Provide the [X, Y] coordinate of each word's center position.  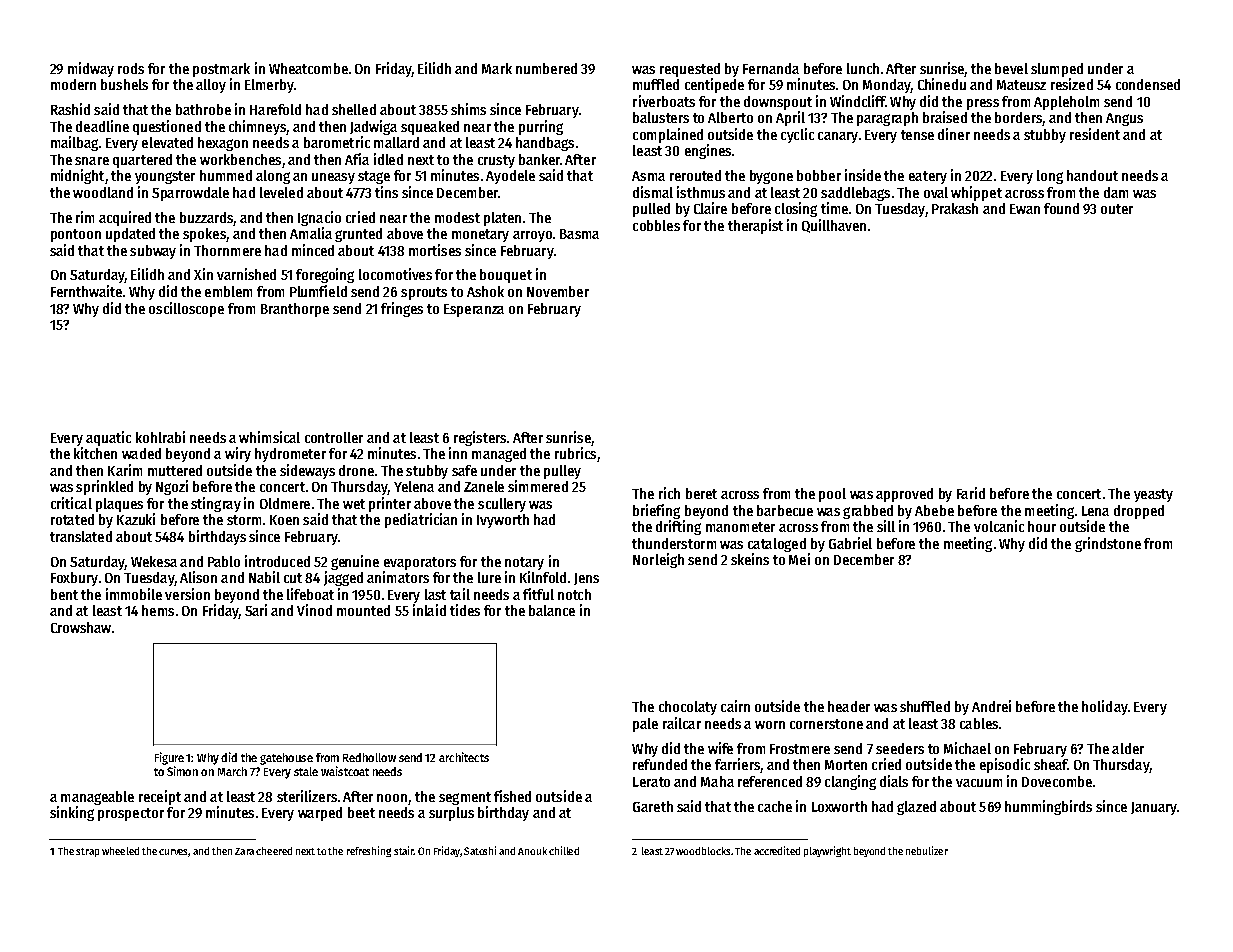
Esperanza [474, 310]
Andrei [991, 706]
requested [690, 70]
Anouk [532, 851]
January [1154, 808]
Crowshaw [81, 627]
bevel [1011, 68]
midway [91, 69]
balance [552, 610]
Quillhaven [834, 226]
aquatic [108, 438]
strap [87, 852]
